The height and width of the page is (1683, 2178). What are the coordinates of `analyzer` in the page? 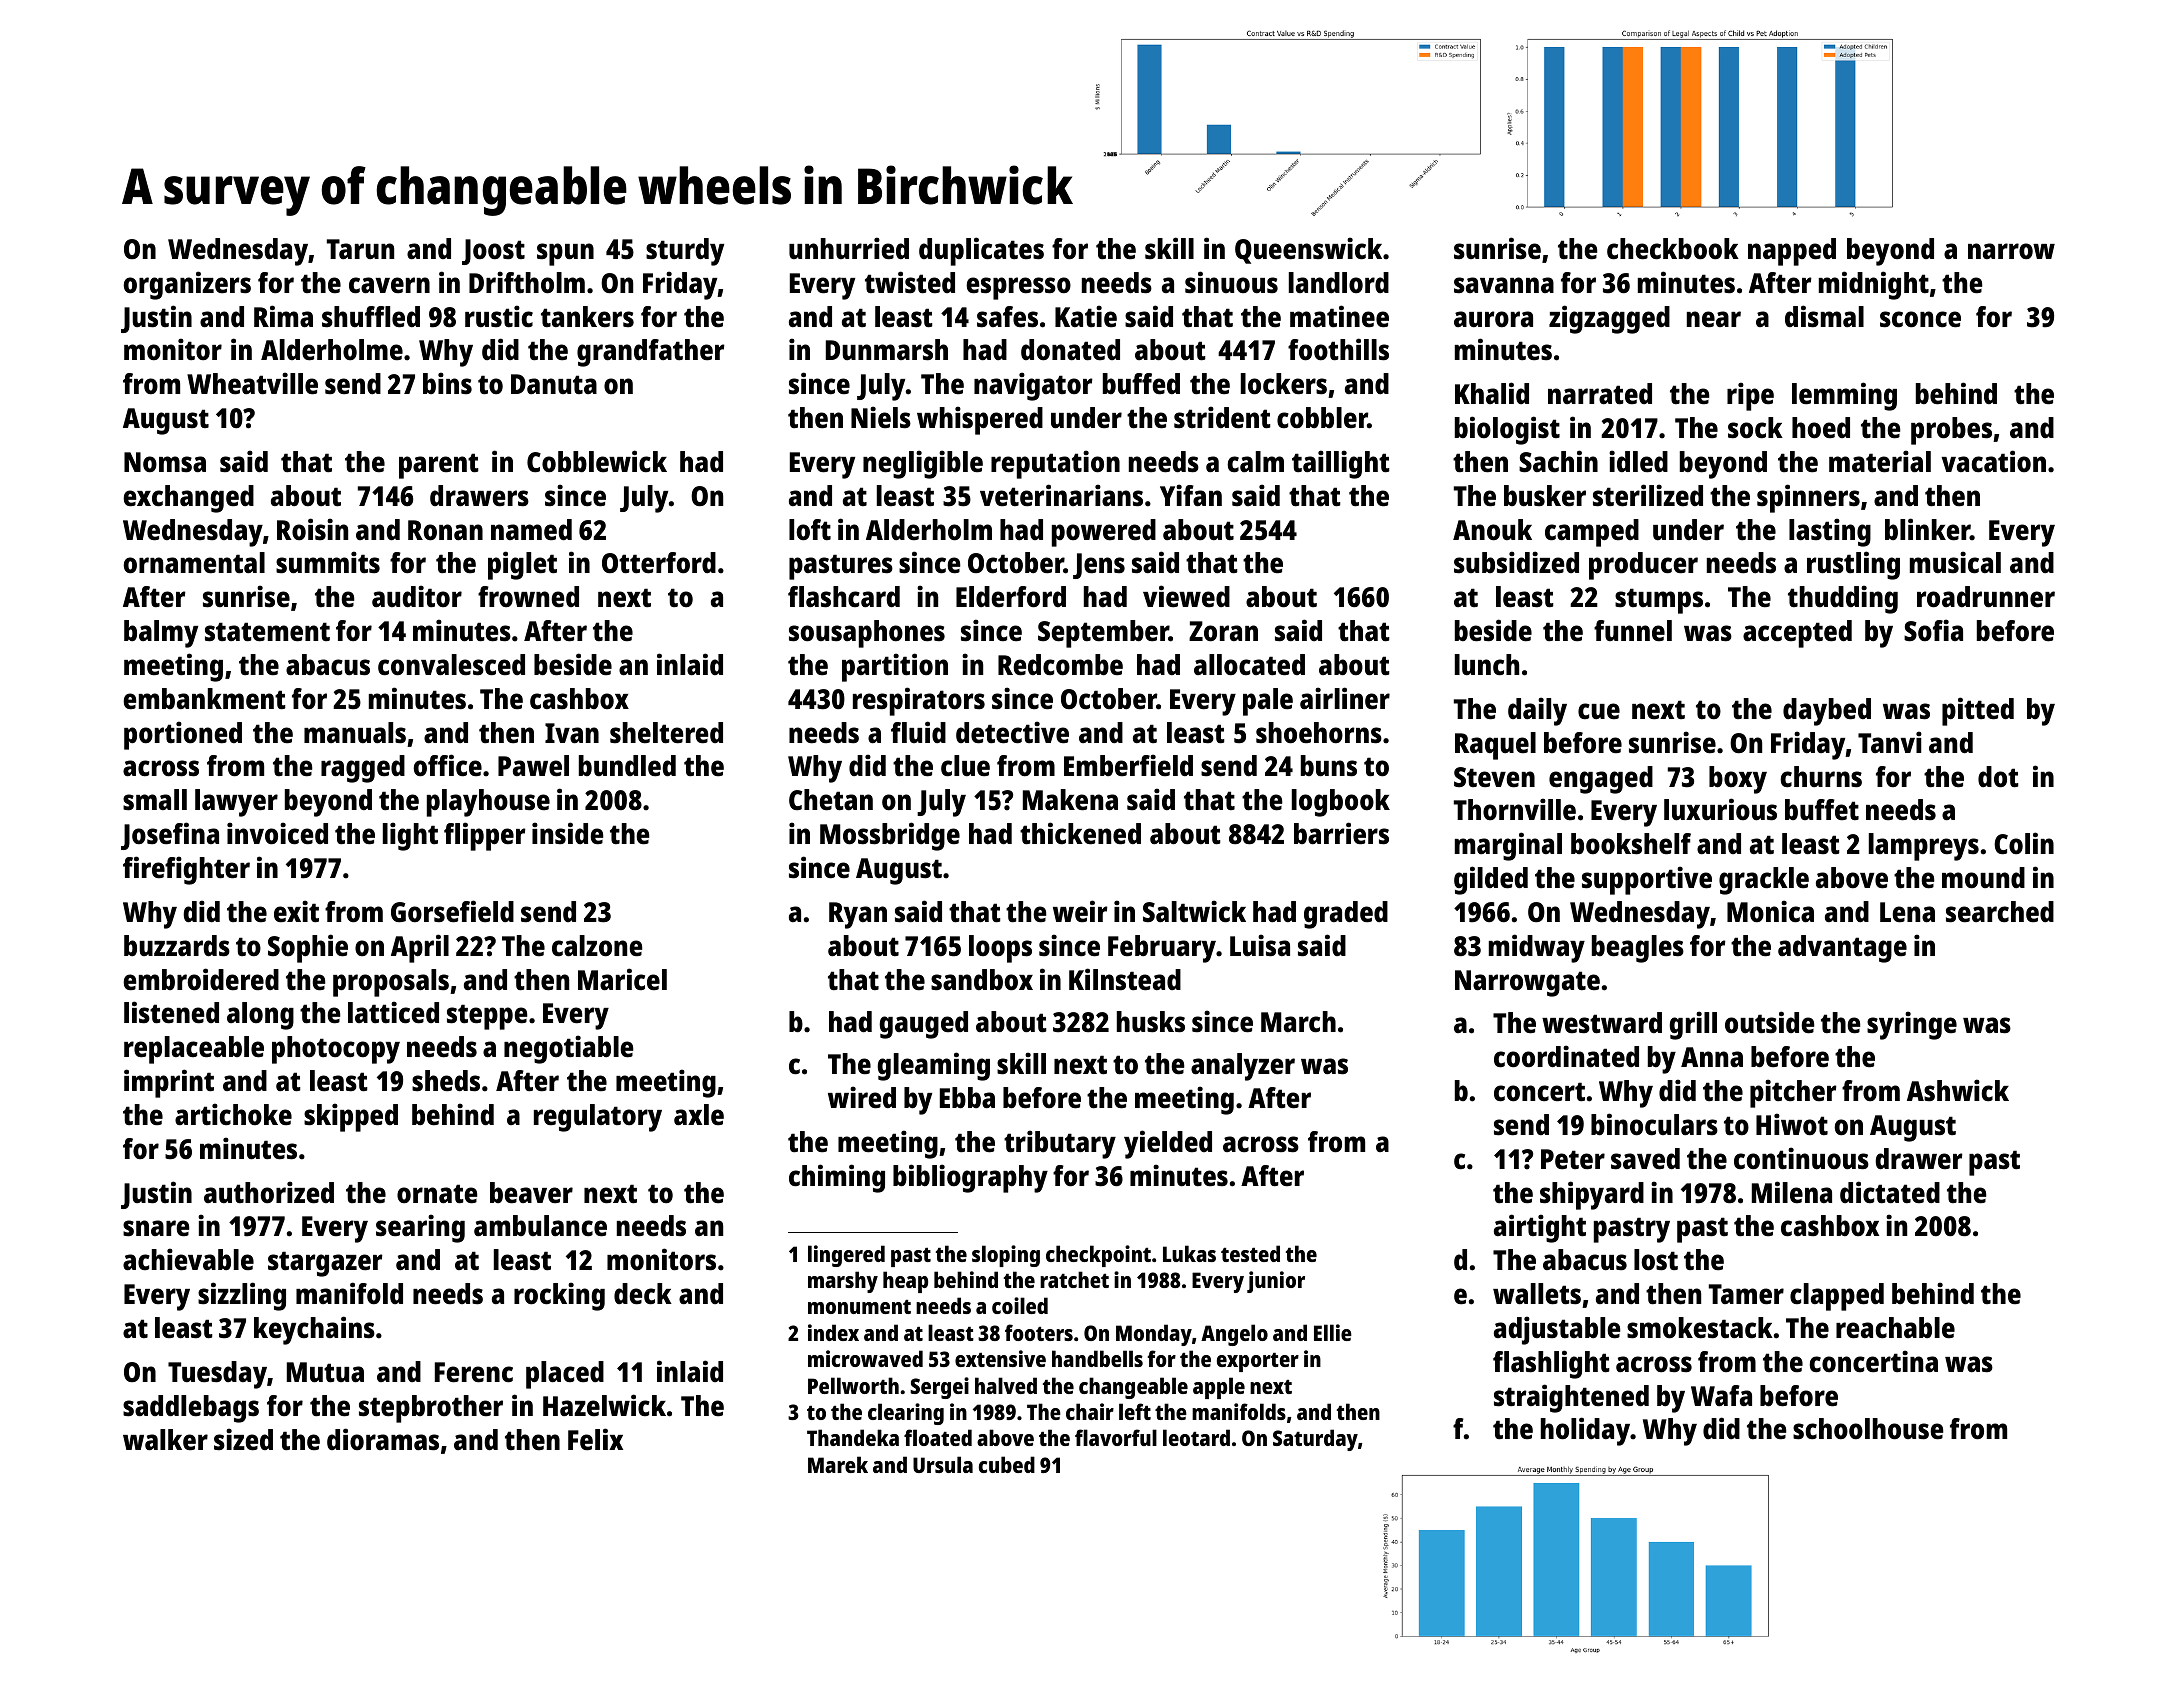 It's located at (1243, 1067).
